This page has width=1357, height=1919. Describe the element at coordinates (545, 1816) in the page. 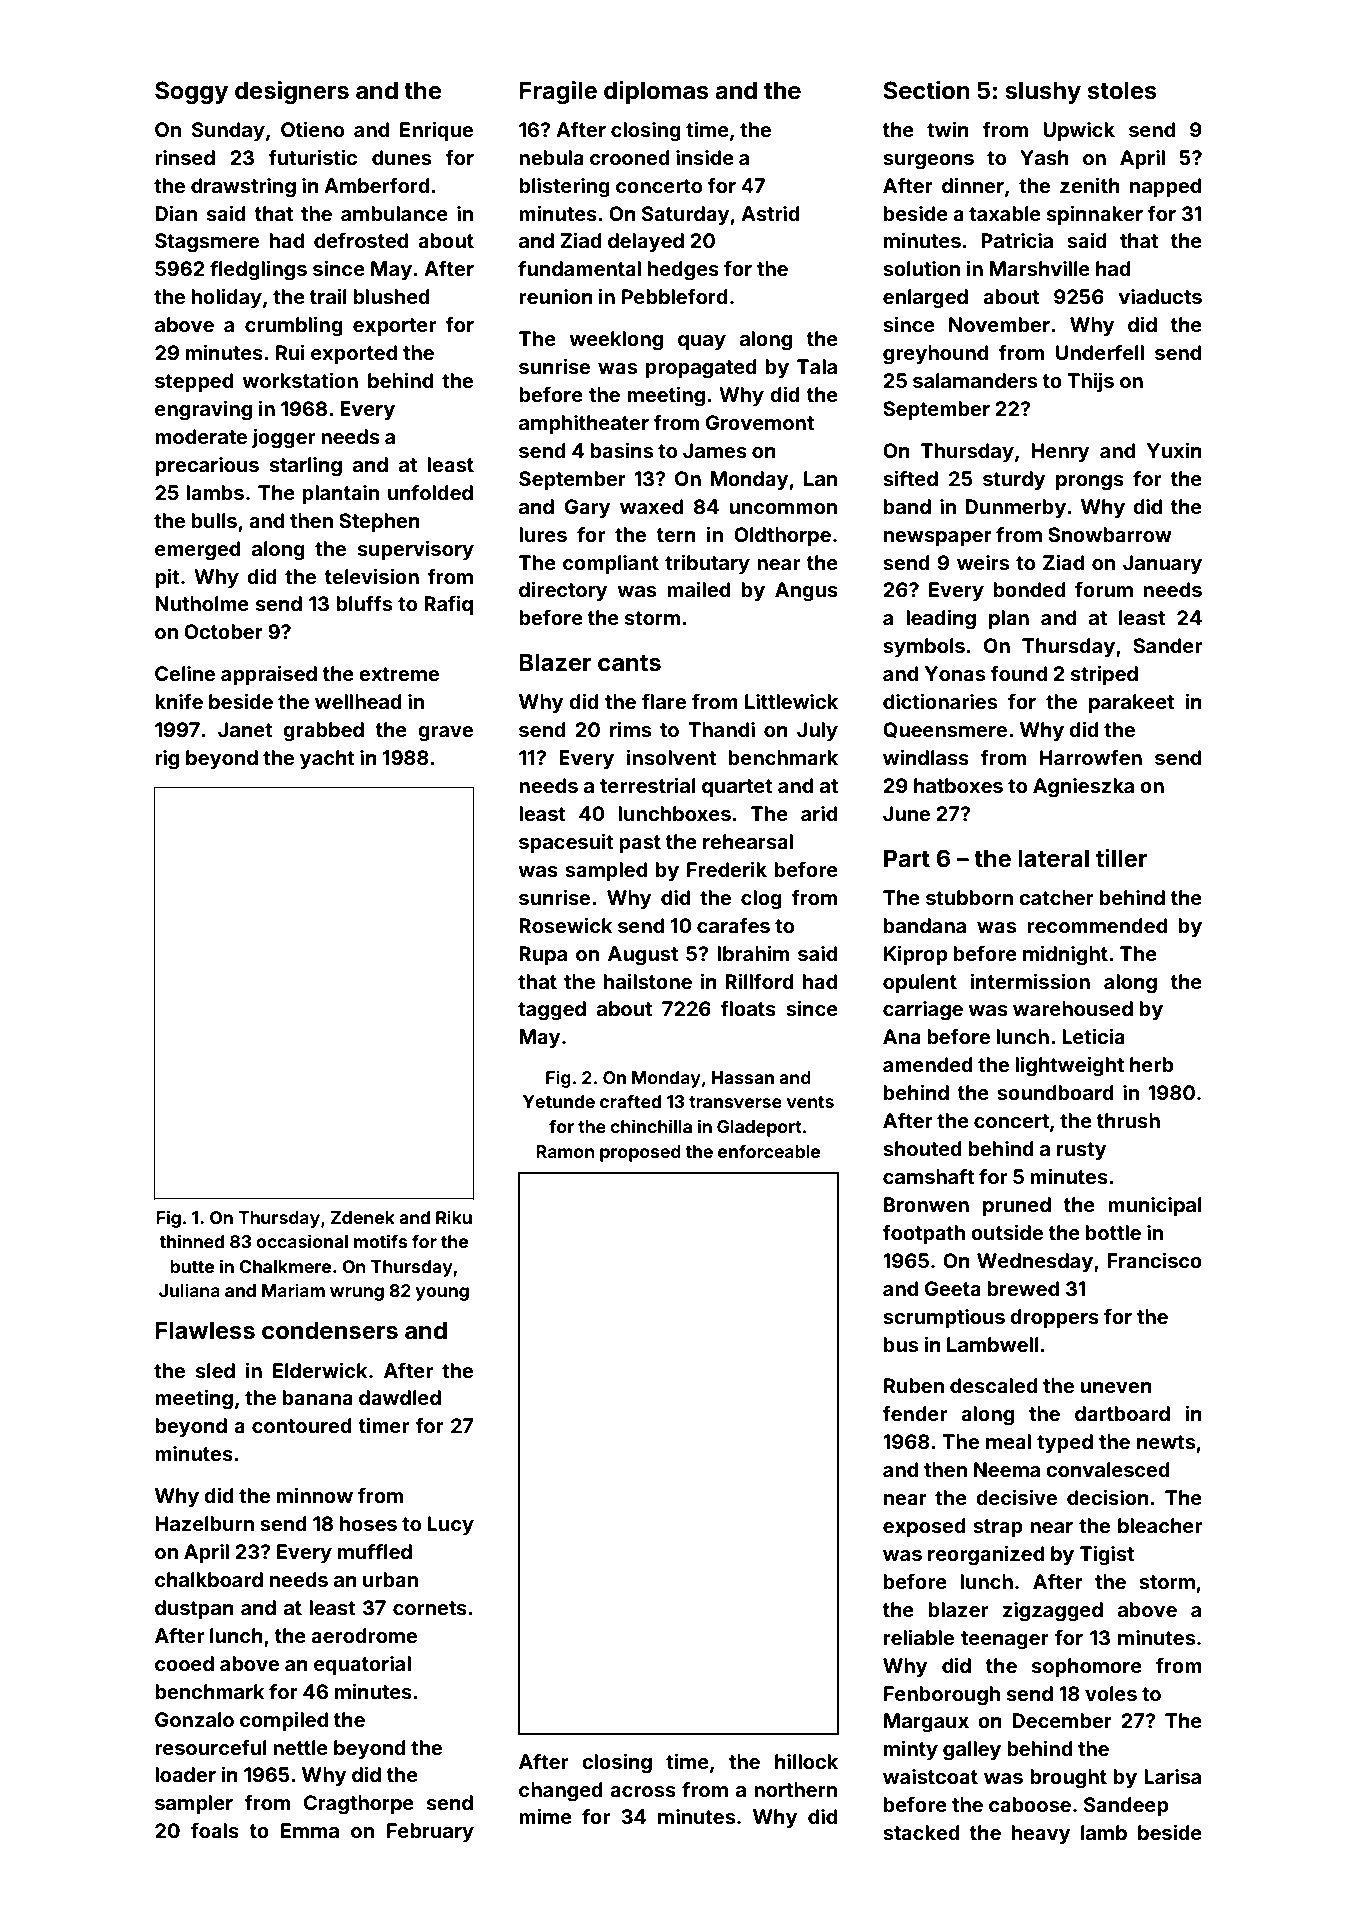

I see `mime` at that location.
